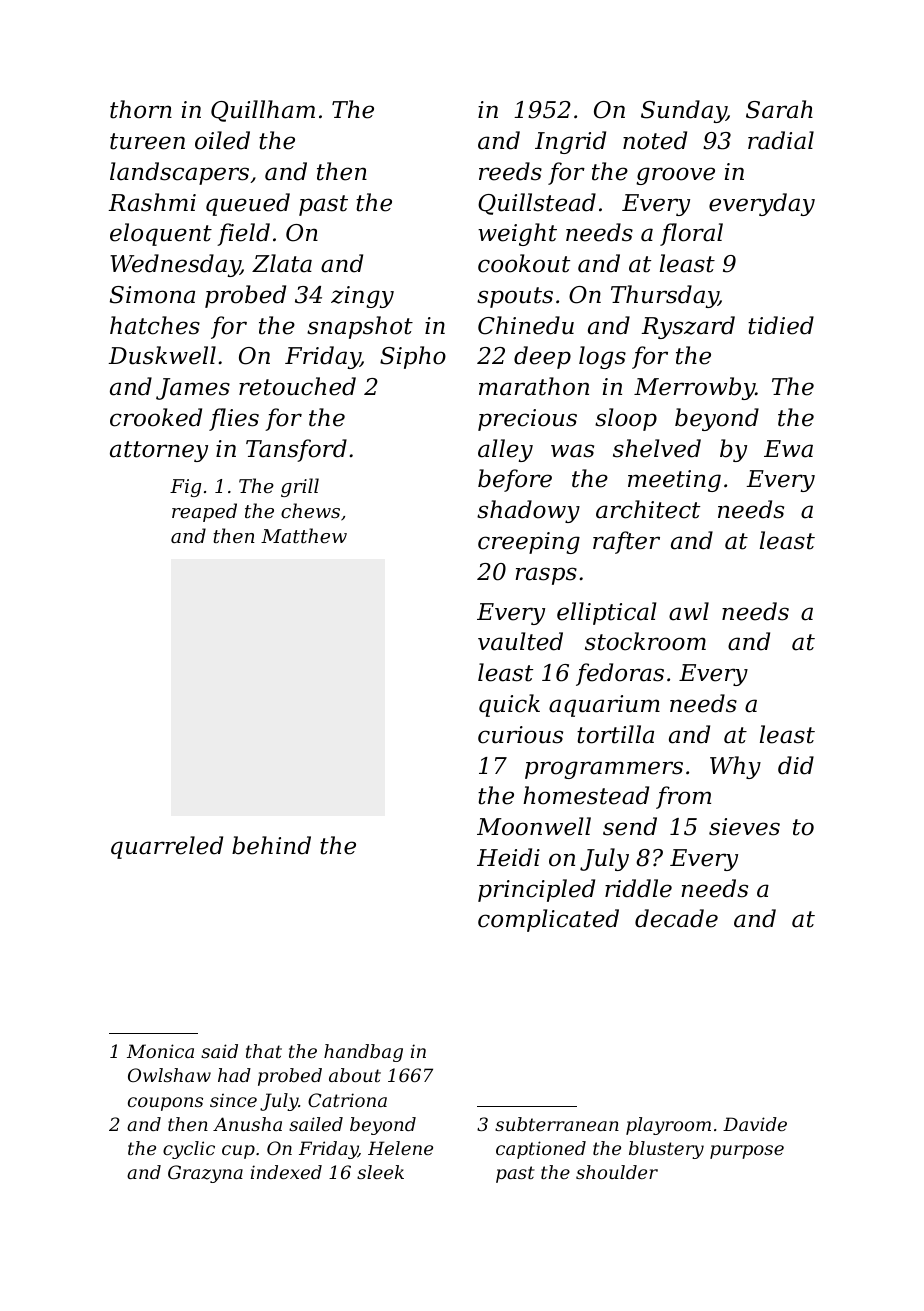 Image resolution: width=924 pixels, height=1311 pixels. Describe the element at coordinates (304, 535) in the screenshot. I see `Matthew` at that location.
